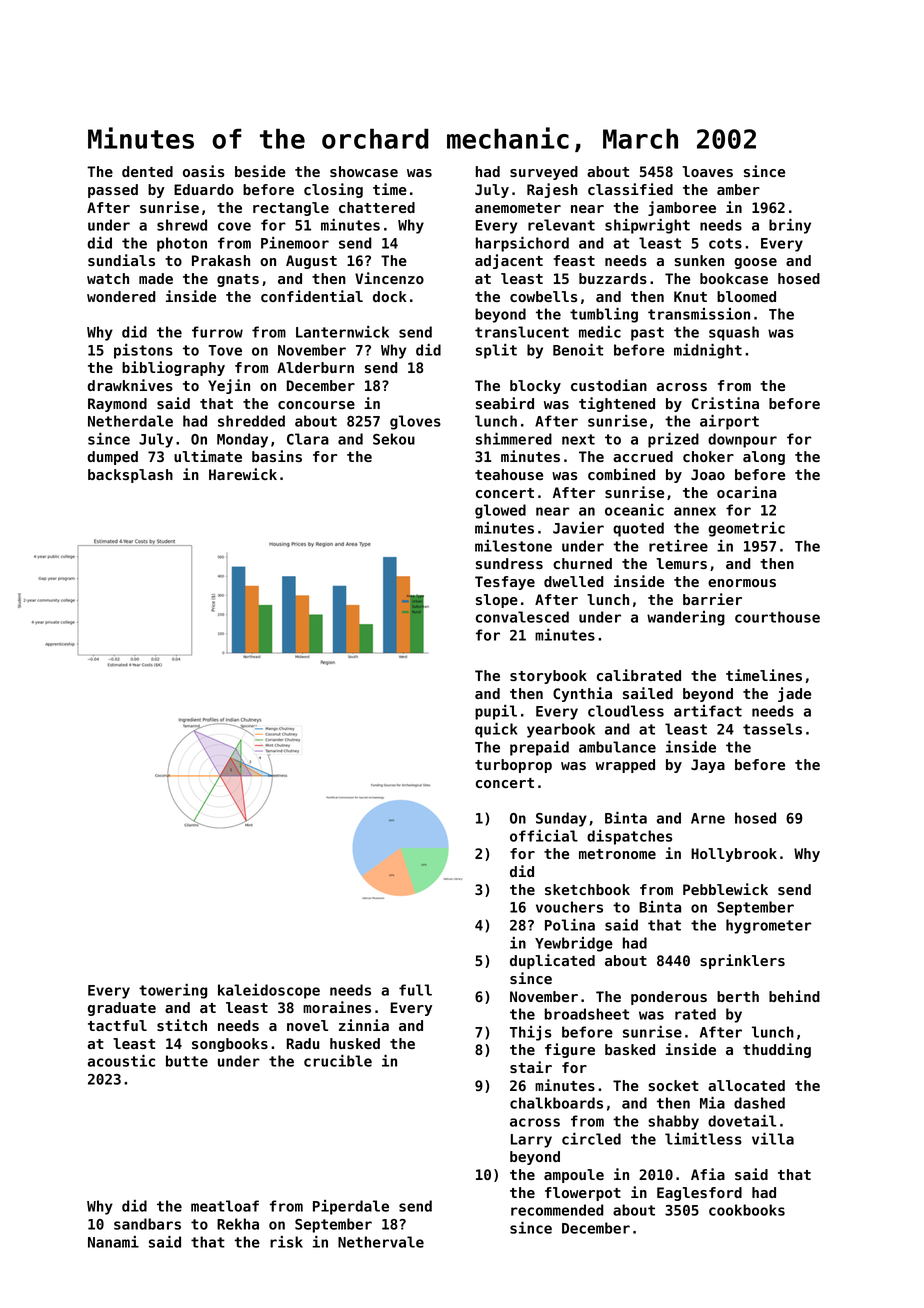 The width and height of the screenshot is (924, 1308). What do you see at coordinates (673, 1085) in the screenshot?
I see `socket` at bounding box center [673, 1085].
